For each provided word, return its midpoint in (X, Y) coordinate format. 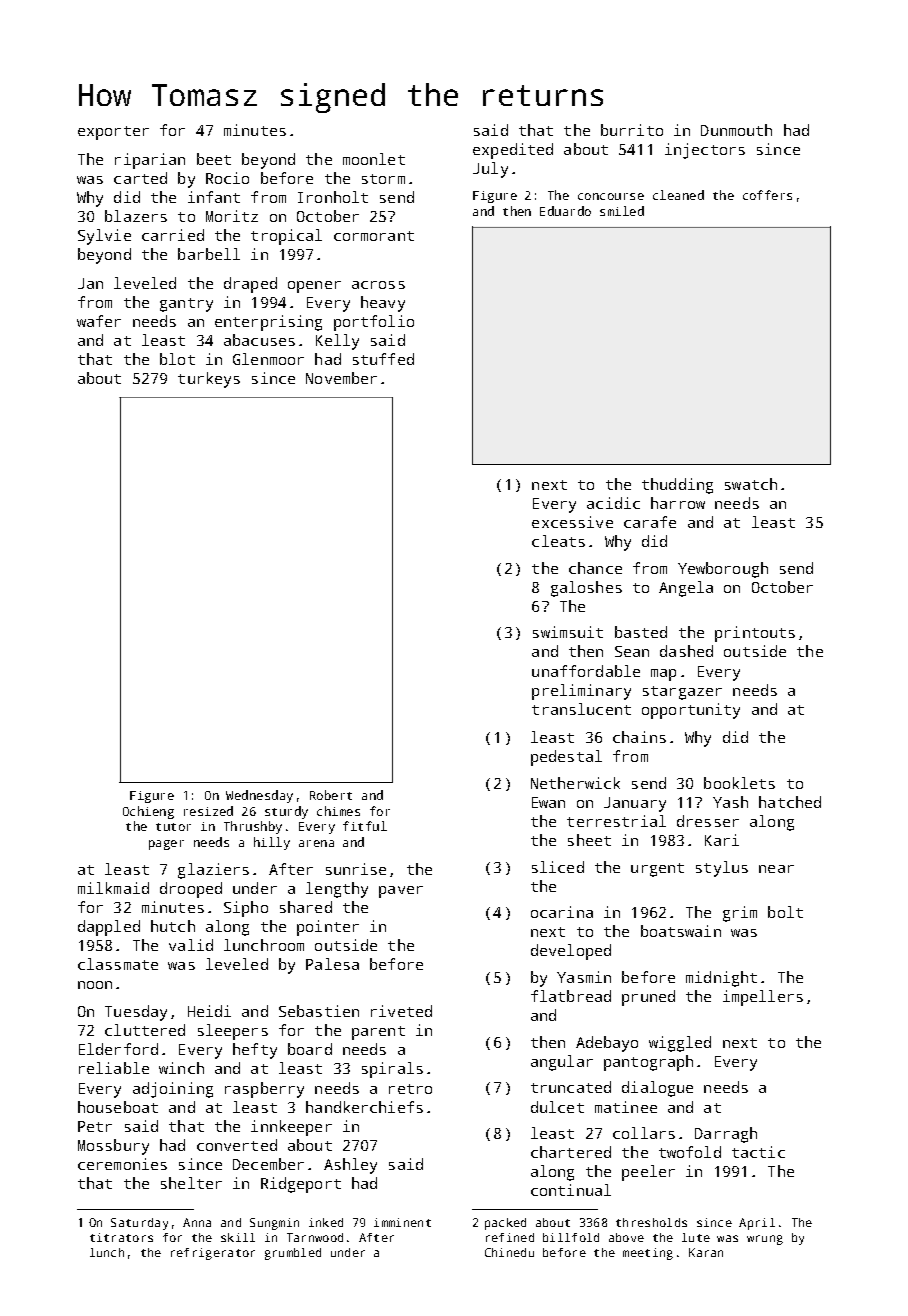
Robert (331, 795)
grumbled (293, 1254)
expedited (513, 151)
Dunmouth (736, 130)
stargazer (682, 693)
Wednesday (259, 796)
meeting (648, 1254)
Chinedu (509, 1252)
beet (214, 159)
